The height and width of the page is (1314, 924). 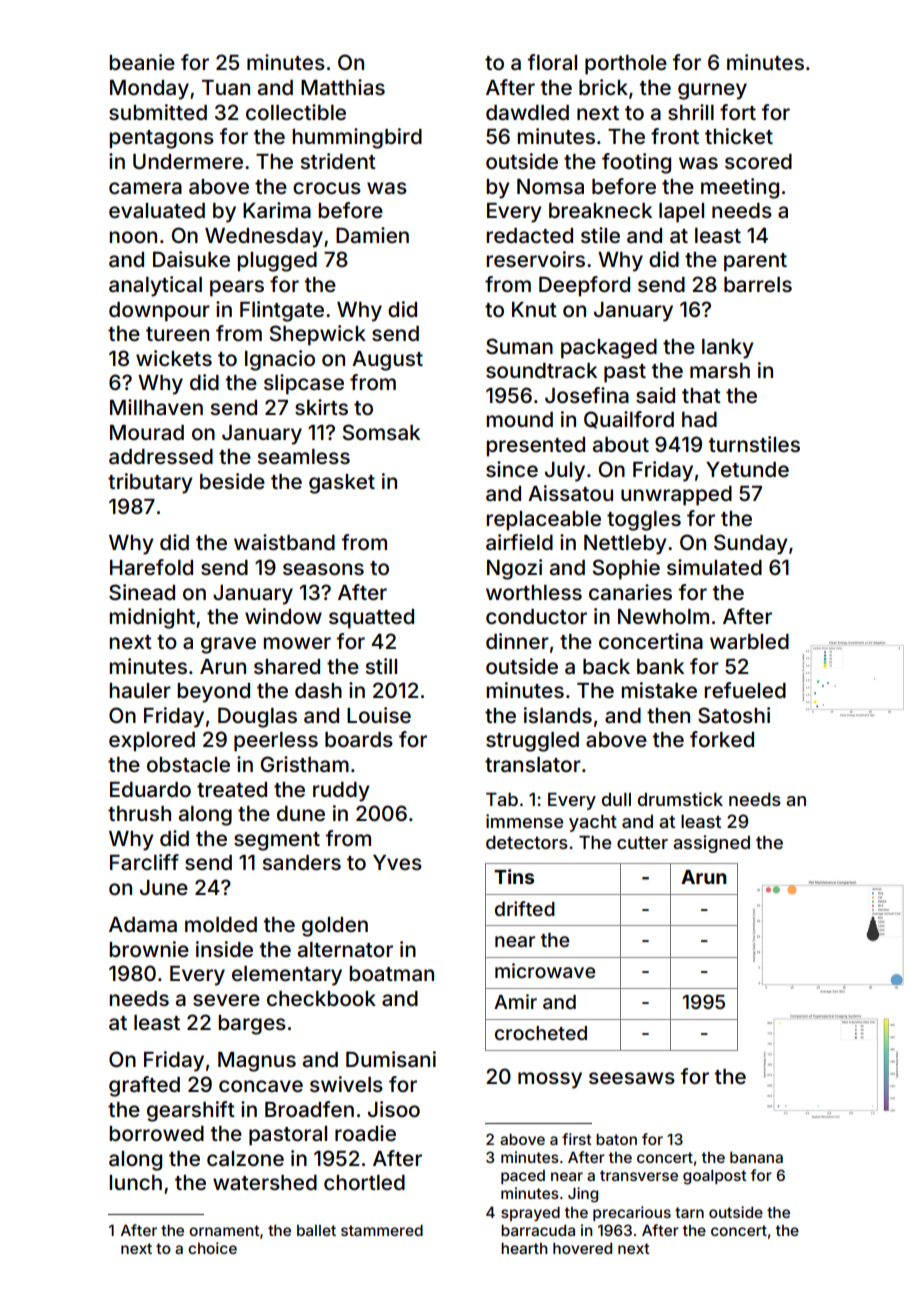 I want to click on midnight, so click(x=152, y=618).
